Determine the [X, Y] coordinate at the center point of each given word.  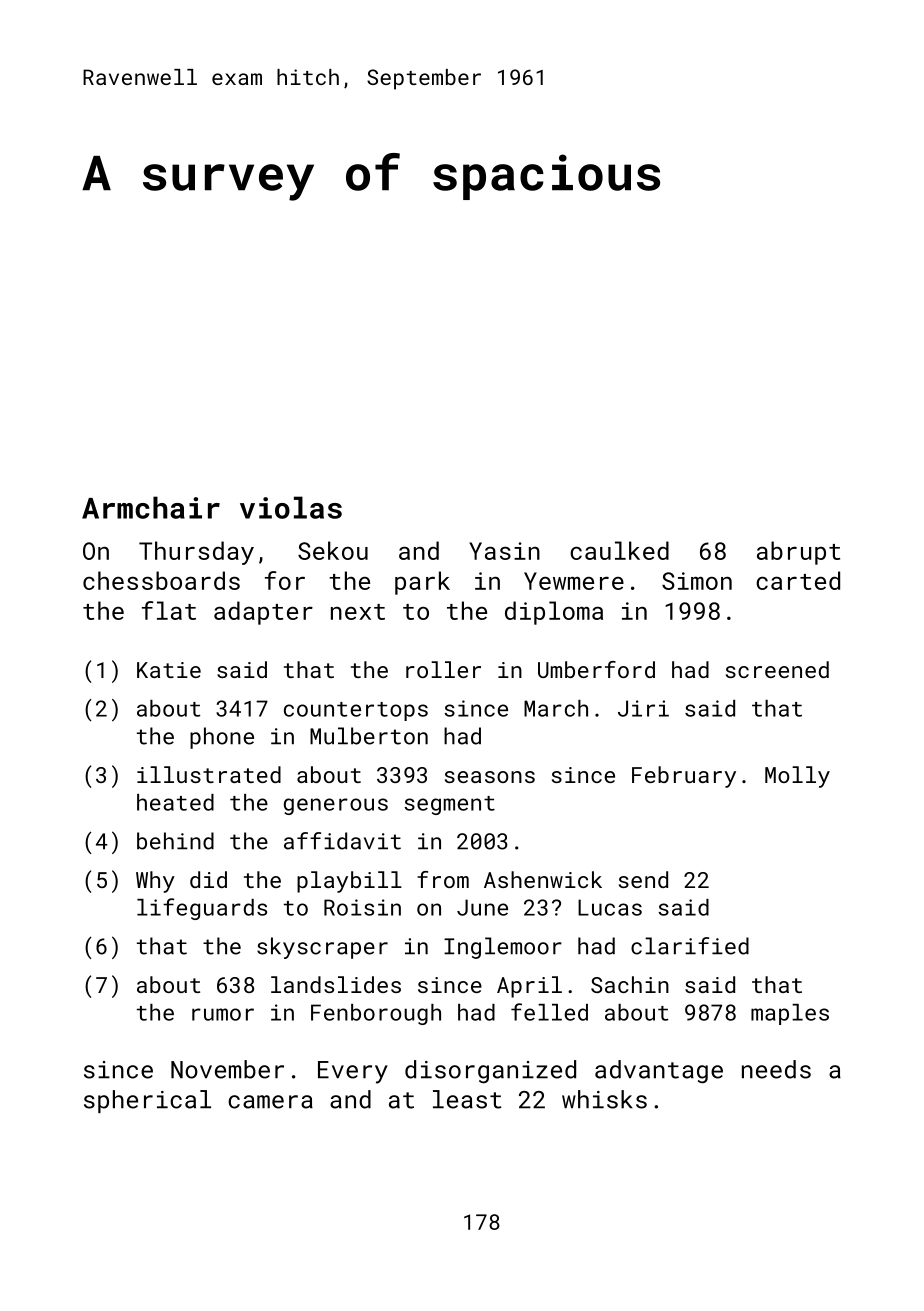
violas [291, 507]
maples [790, 1014]
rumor [223, 1014]
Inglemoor [503, 948]
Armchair [151, 507]
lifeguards [202, 909]
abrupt [798, 553]
